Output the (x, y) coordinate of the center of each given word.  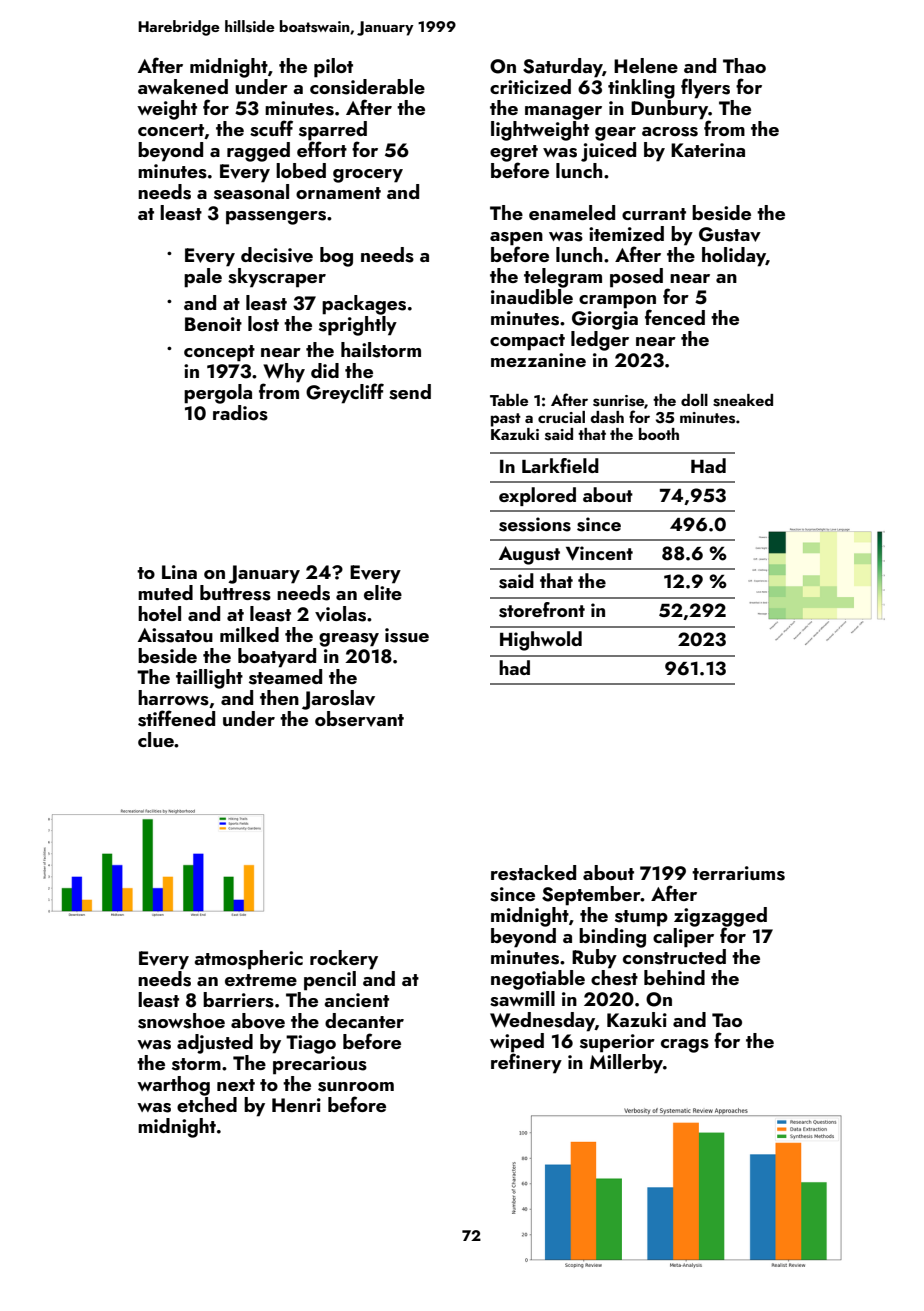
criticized (530, 86)
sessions (535, 524)
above (258, 1021)
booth (659, 434)
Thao (744, 65)
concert (171, 131)
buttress (235, 593)
